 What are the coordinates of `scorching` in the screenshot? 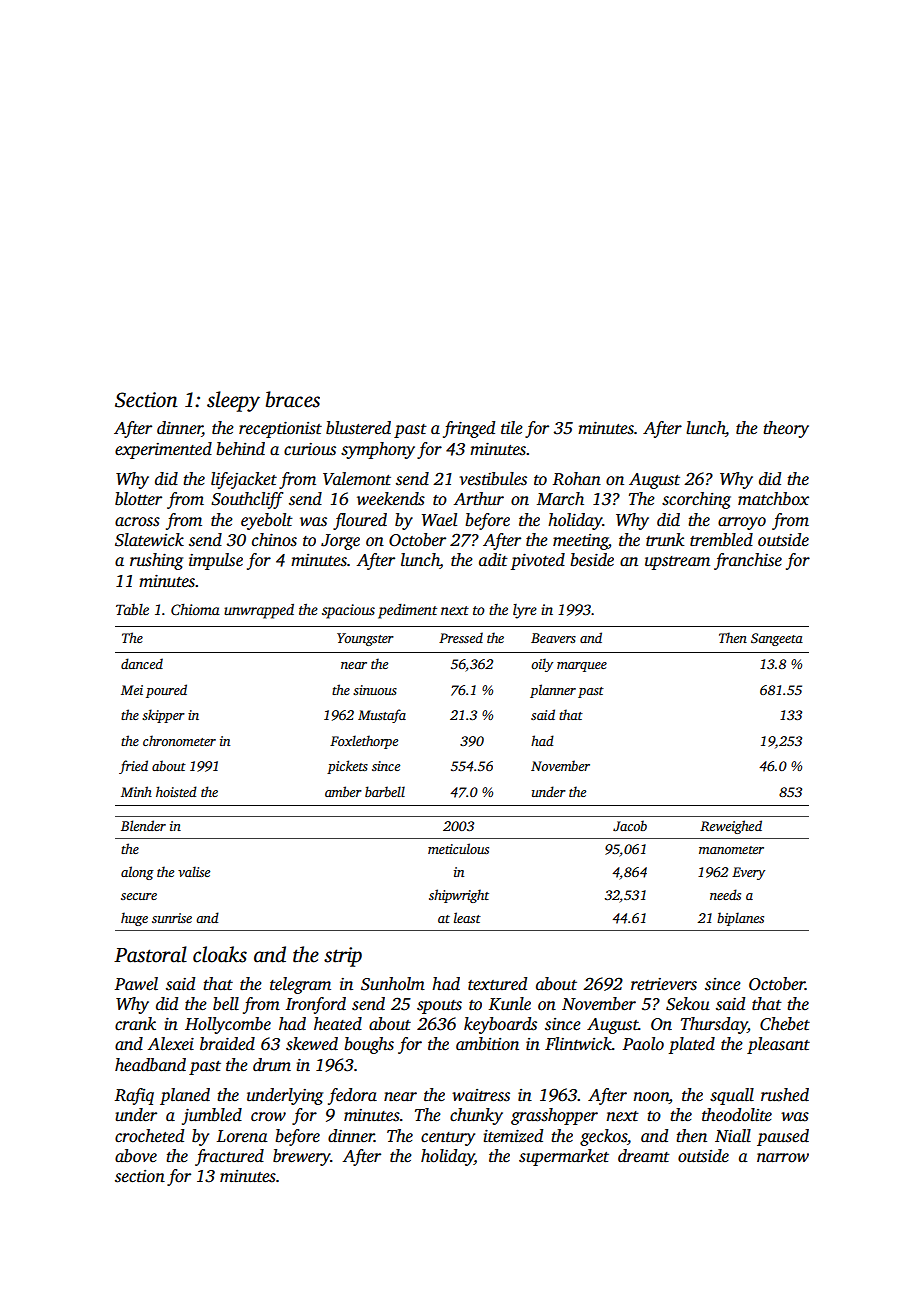 It's located at (696, 500).
